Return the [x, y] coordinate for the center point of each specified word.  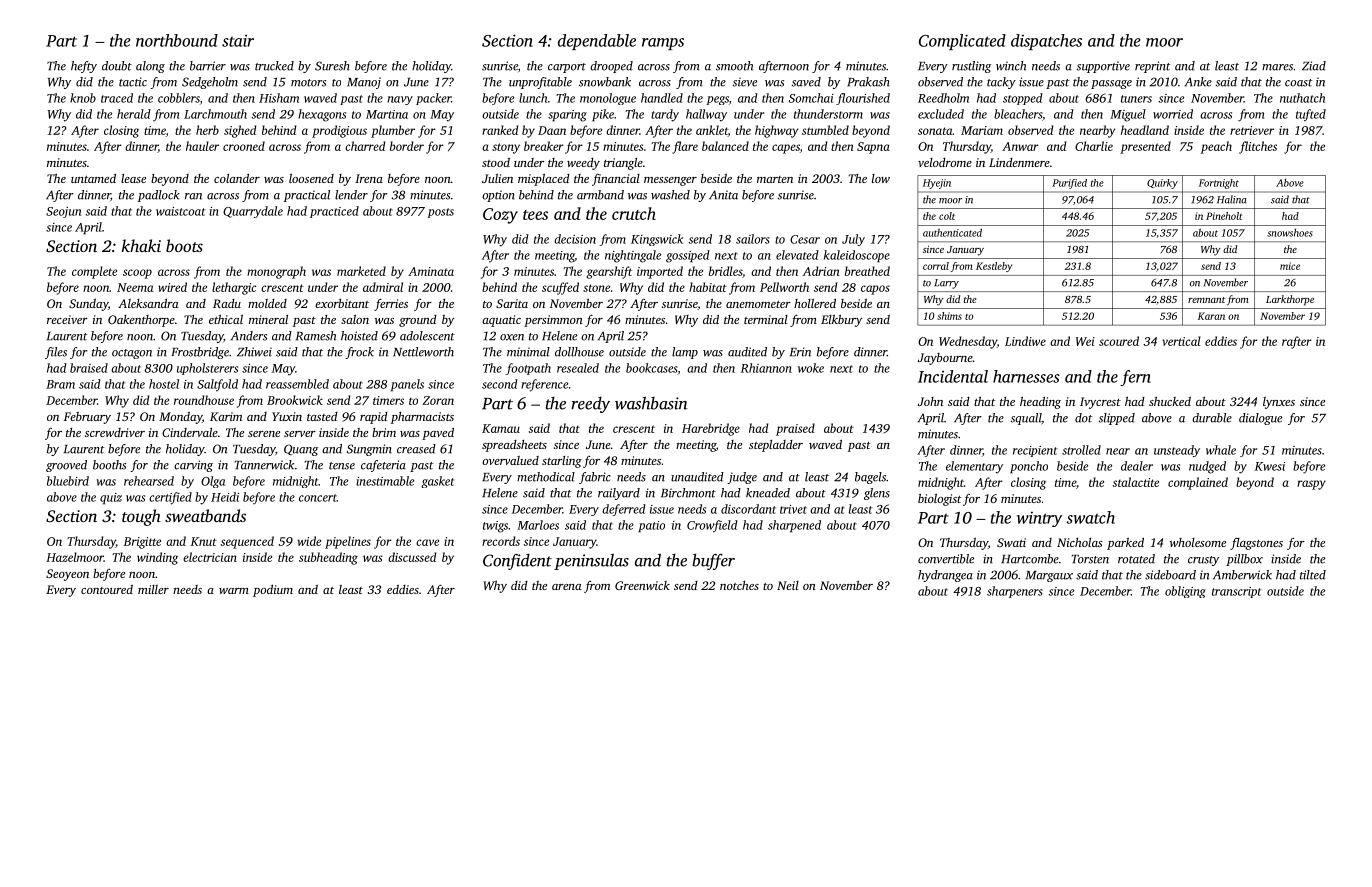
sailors [753, 239]
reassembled [297, 384]
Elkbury [841, 320]
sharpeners [1015, 592]
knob [83, 98]
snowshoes [1290, 233]
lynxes [1279, 403]
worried [1173, 114]
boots [184, 245]
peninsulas [591, 562]
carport [567, 68]
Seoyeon [67, 575]
